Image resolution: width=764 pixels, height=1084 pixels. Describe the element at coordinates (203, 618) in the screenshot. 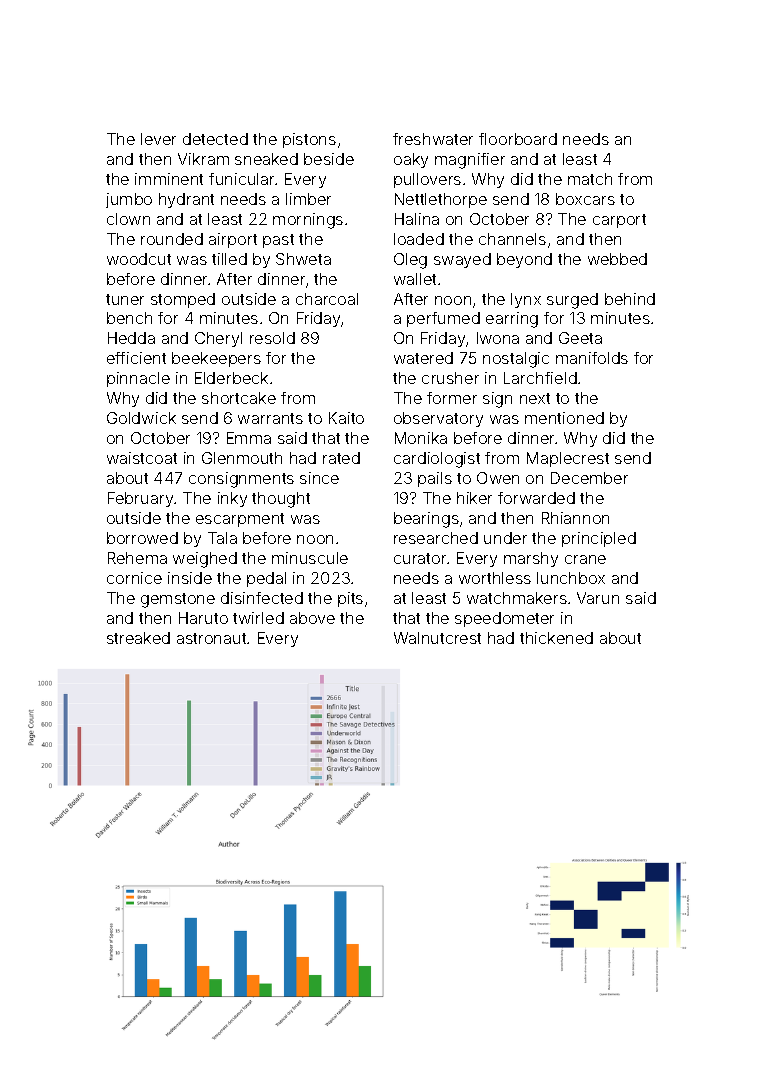

I see `Haruto` at that location.
